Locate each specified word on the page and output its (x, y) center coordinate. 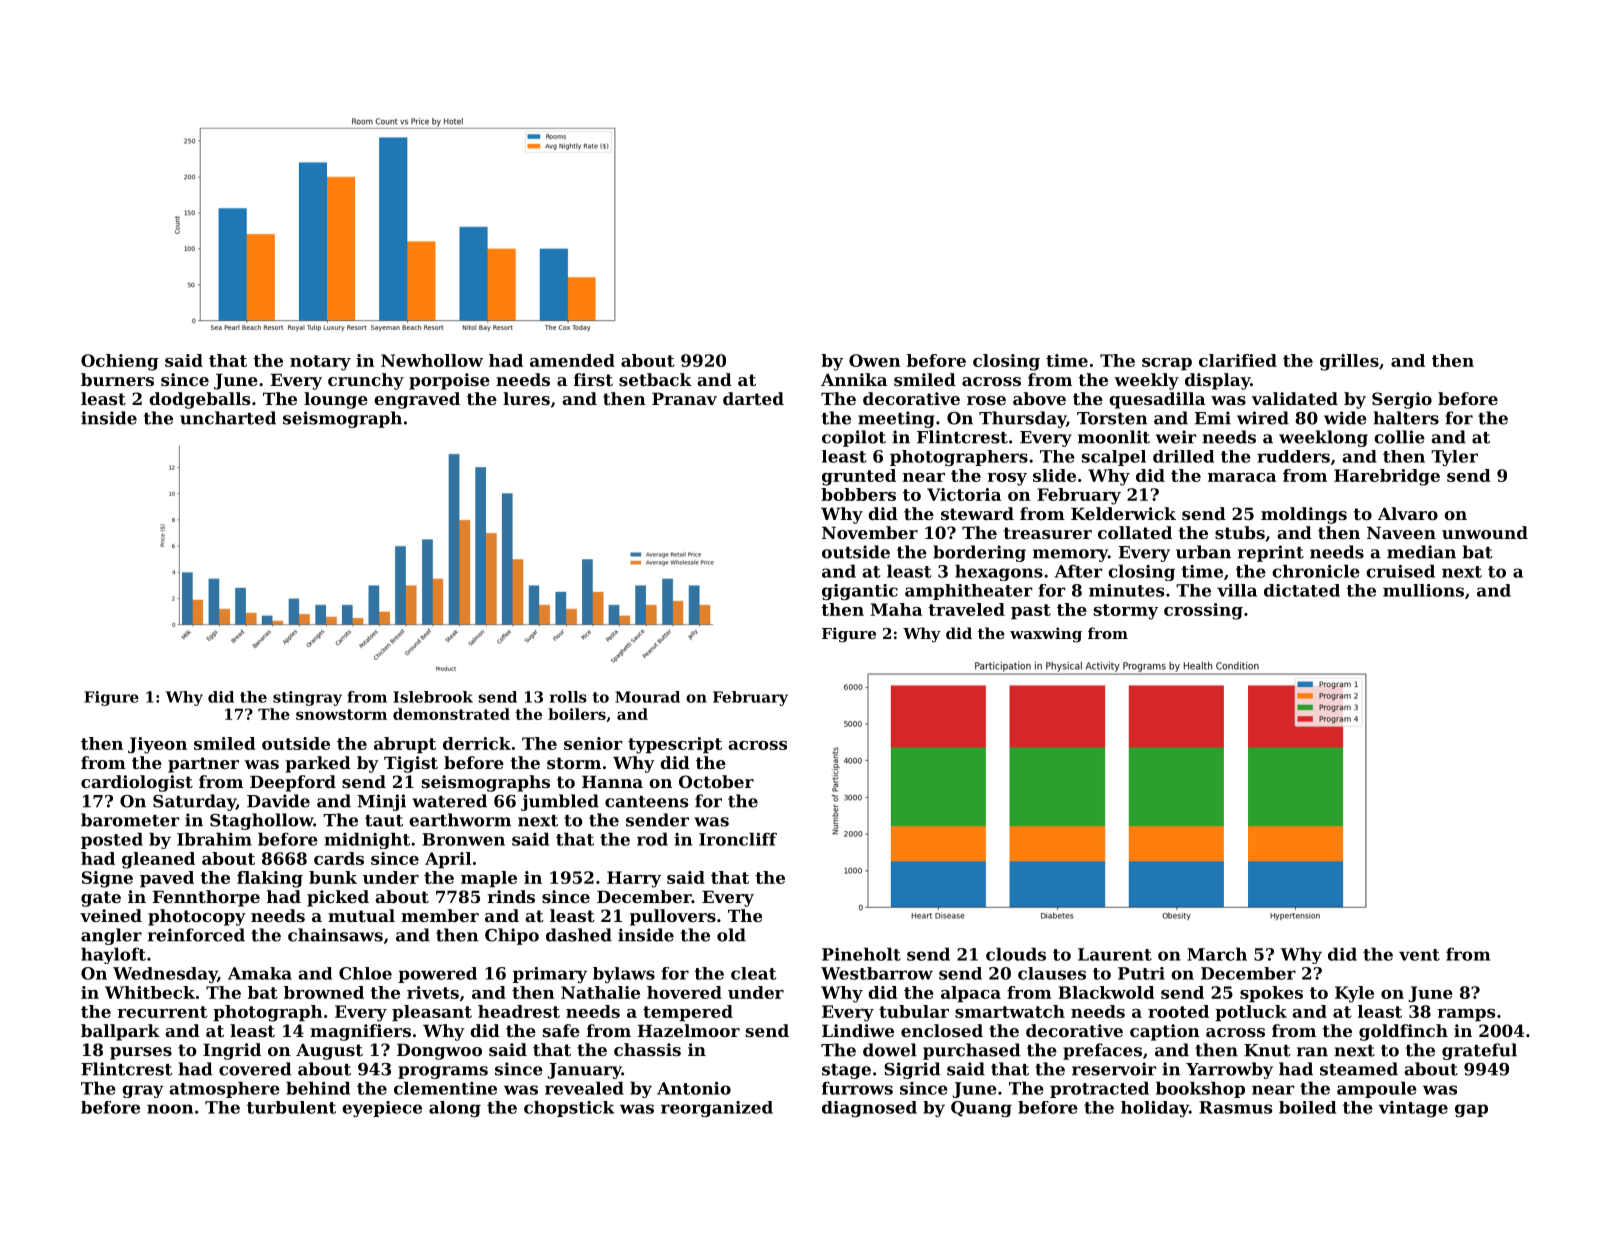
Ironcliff (738, 839)
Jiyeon (157, 745)
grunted (859, 477)
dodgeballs (199, 400)
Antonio (694, 1088)
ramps (1466, 1015)
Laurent (1115, 954)
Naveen (1401, 532)
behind (318, 1088)
